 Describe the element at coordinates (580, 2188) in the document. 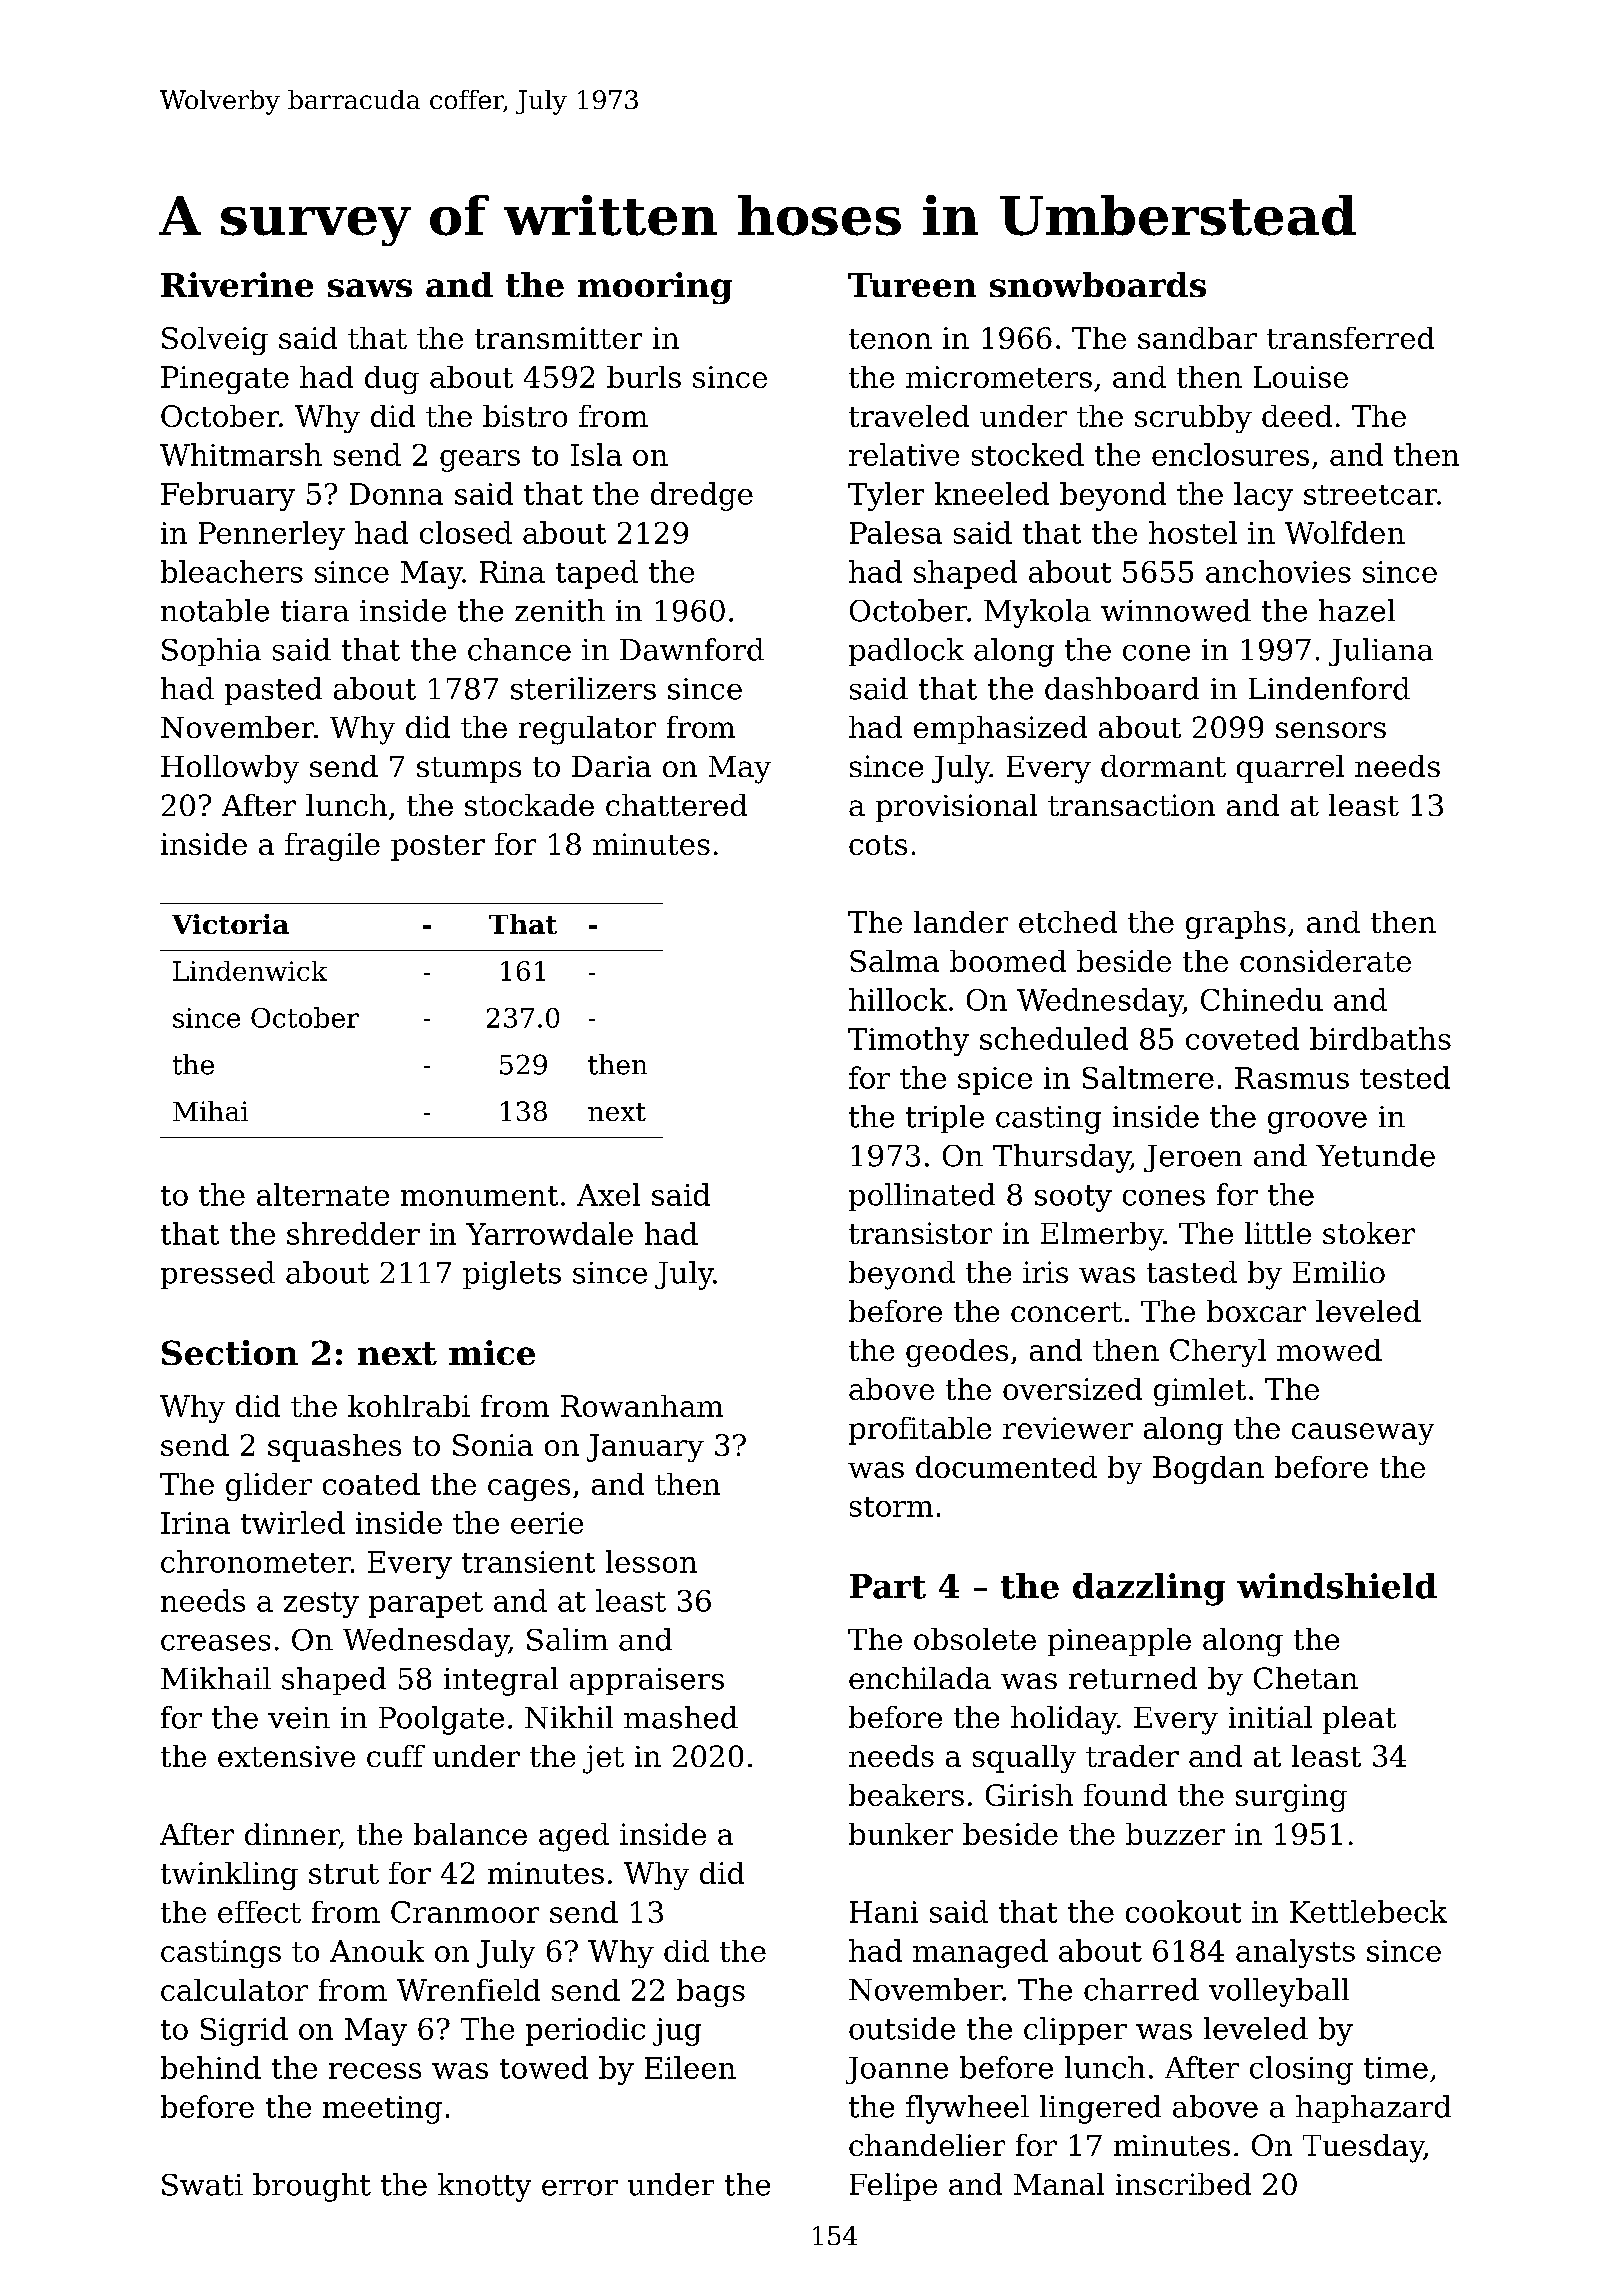

I see `error` at that location.
